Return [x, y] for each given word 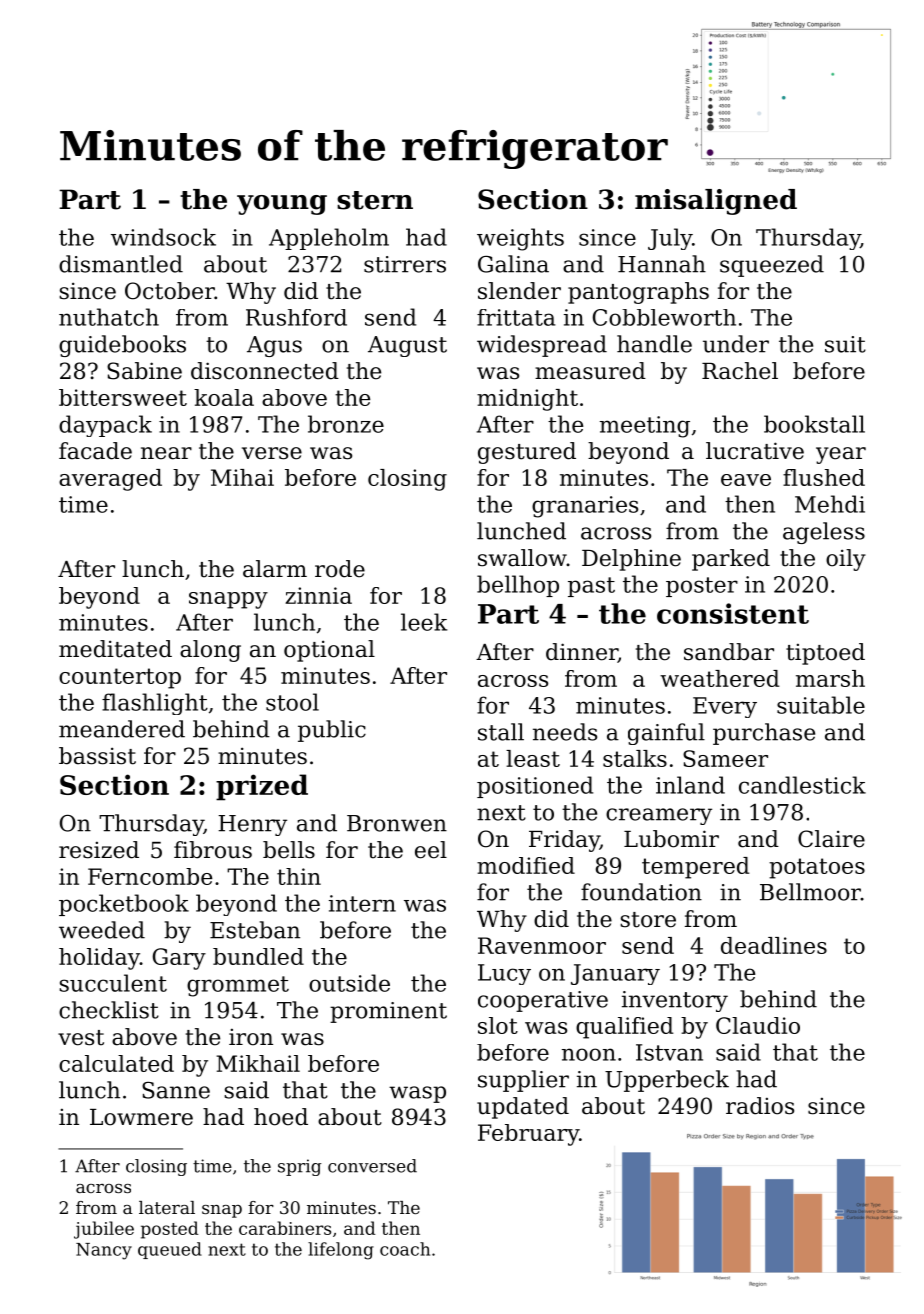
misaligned [716, 202]
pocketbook [124, 905]
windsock [163, 237]
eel [431, 850]
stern [375, 200]
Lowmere [141, 1117]
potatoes [817, 868]
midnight [527, 400]
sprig [300, 1167]
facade [95, 451]
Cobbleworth [664, 317]
